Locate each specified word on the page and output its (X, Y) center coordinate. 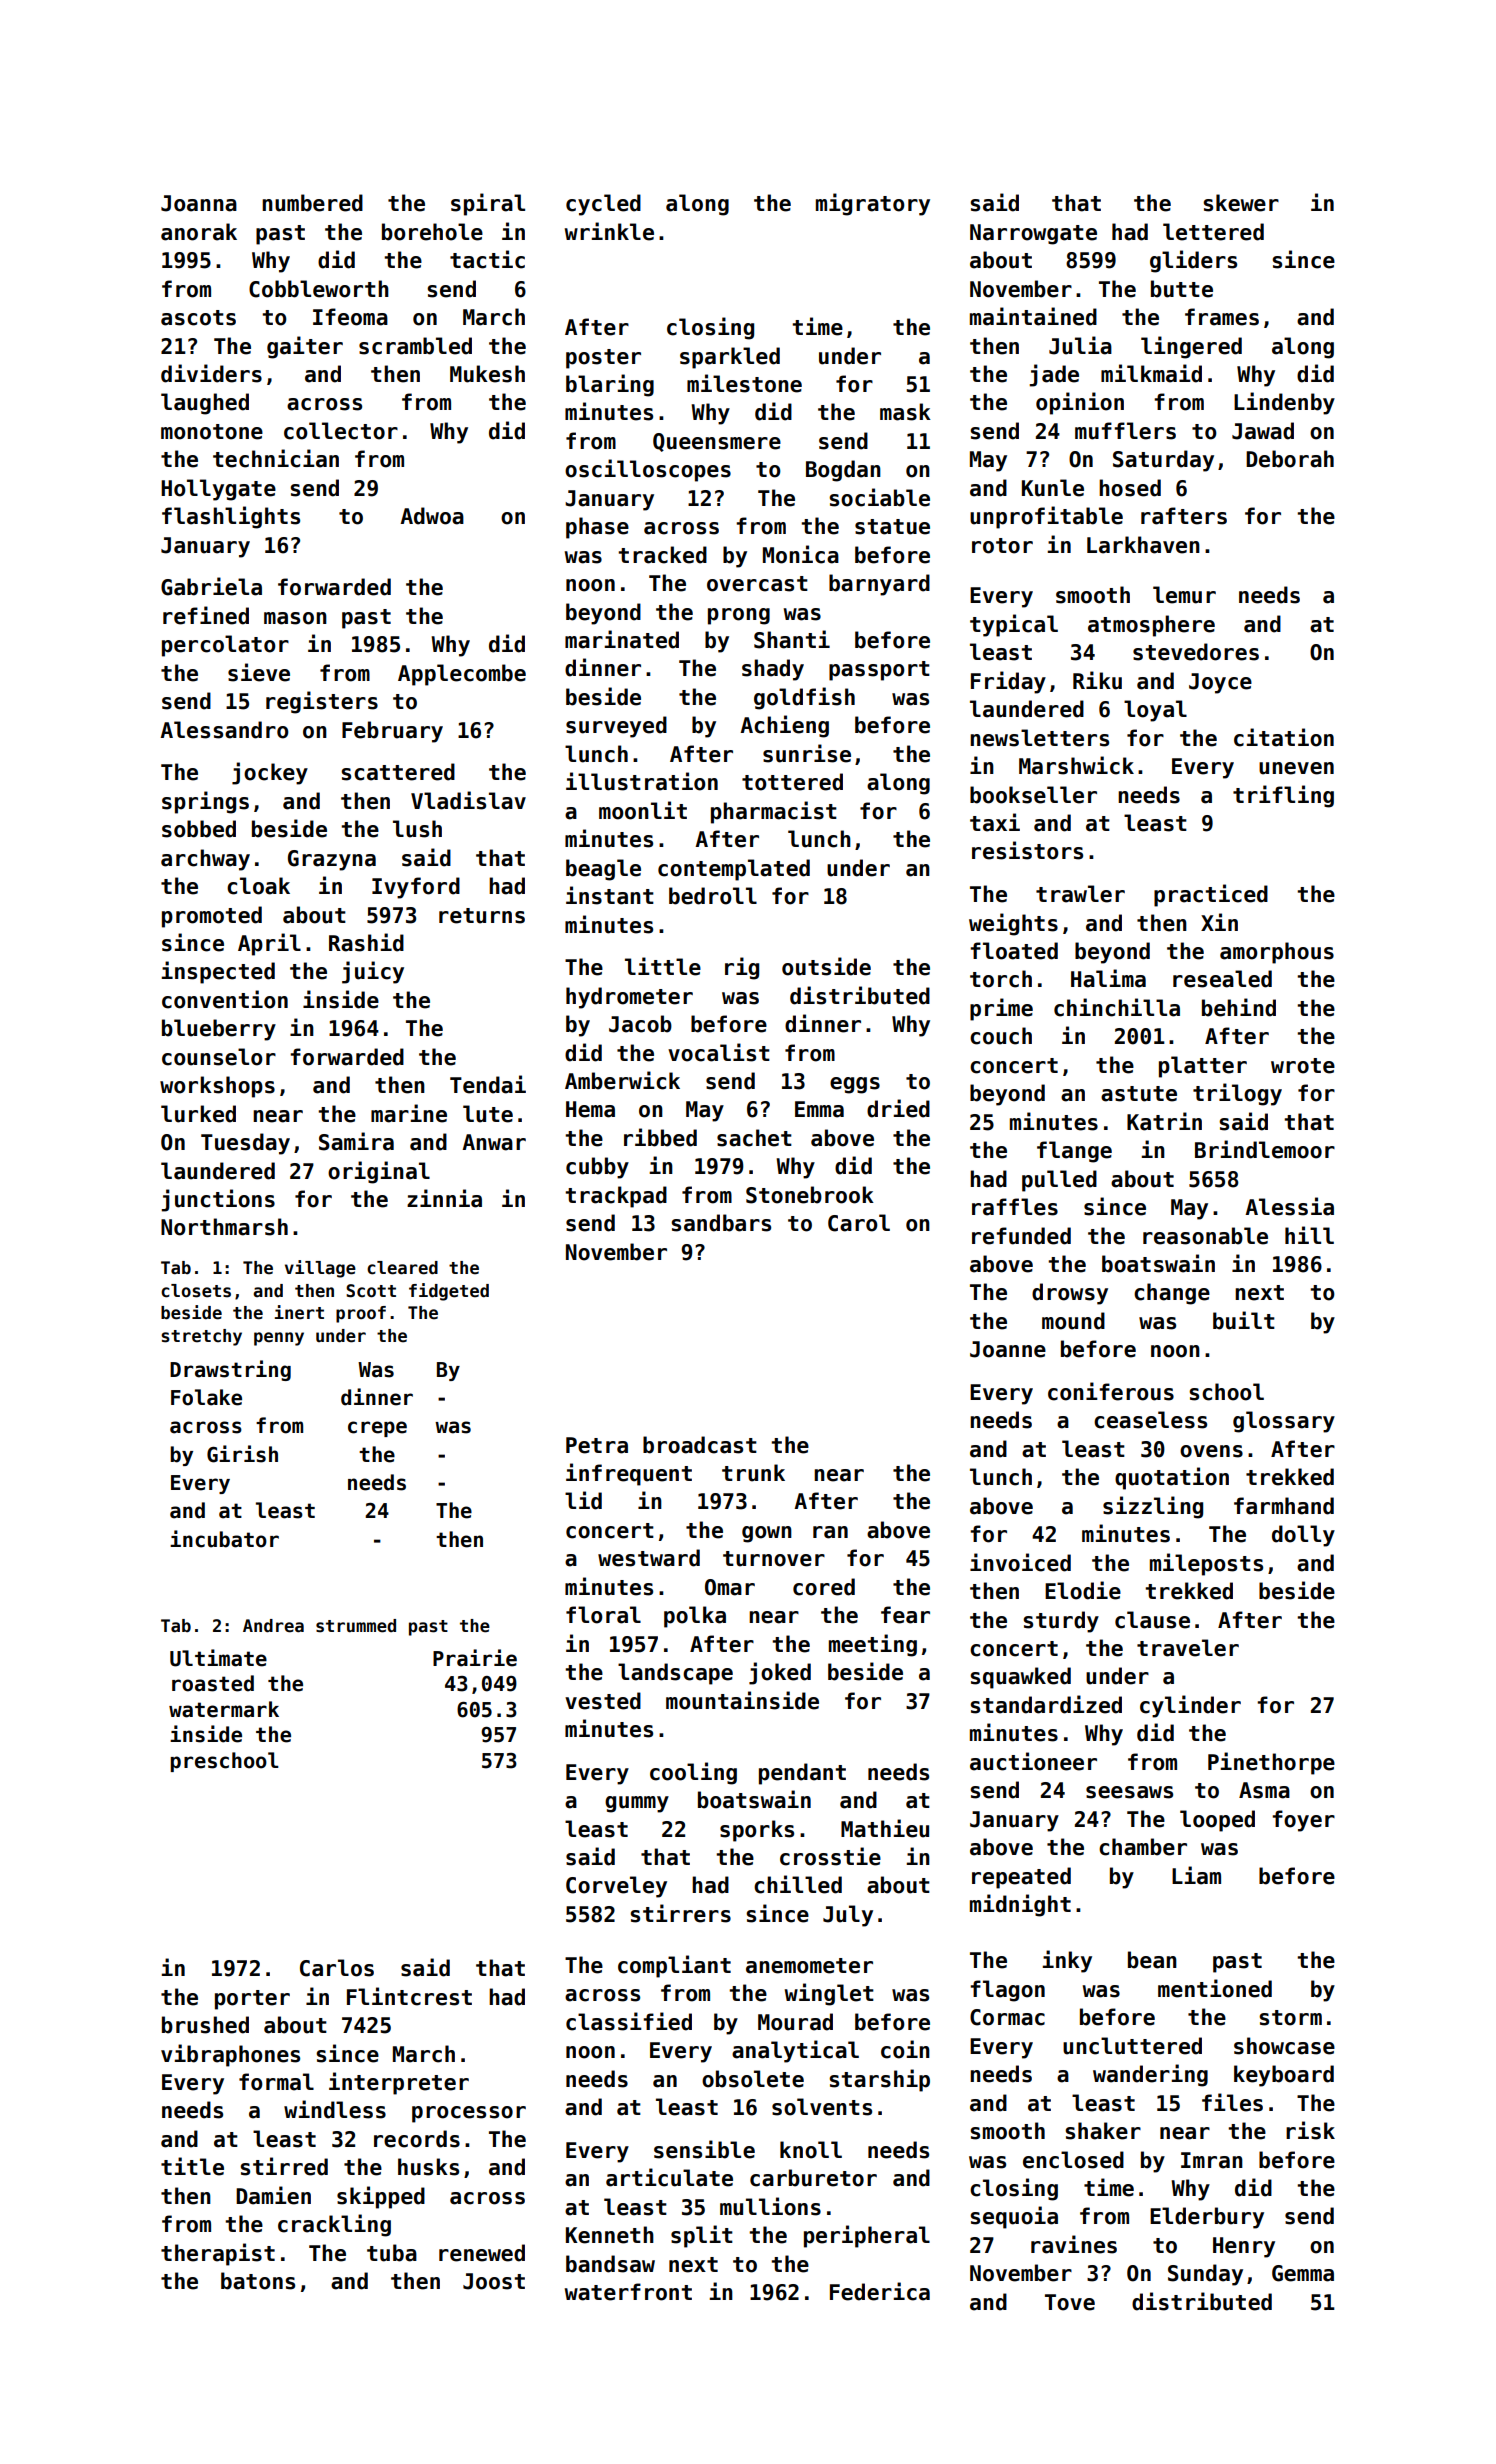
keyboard (1284, 2076)
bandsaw (610, 2264)
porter (252, 2000)
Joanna (199, 203)
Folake (206, 1397)
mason (295, 618)
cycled (603, 205)
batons (258, 2281)
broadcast (700, 1445)
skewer (1241, 203)
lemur (1184, 595)
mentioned (1215, 1988)
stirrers (680, 1913)
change (1172, 1294)
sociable (879, 497)
